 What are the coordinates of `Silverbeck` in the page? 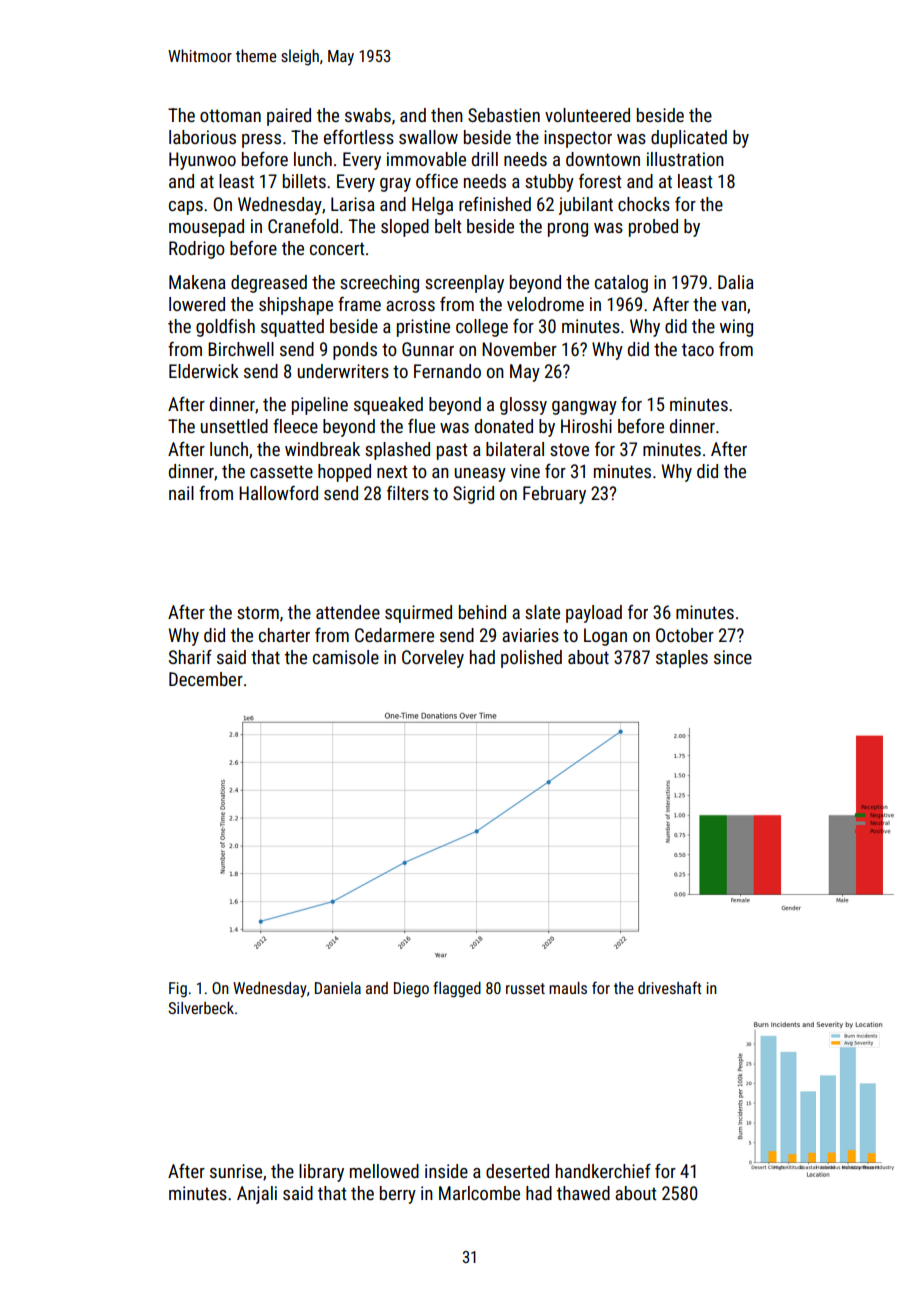 It's located at (201, 1008).
